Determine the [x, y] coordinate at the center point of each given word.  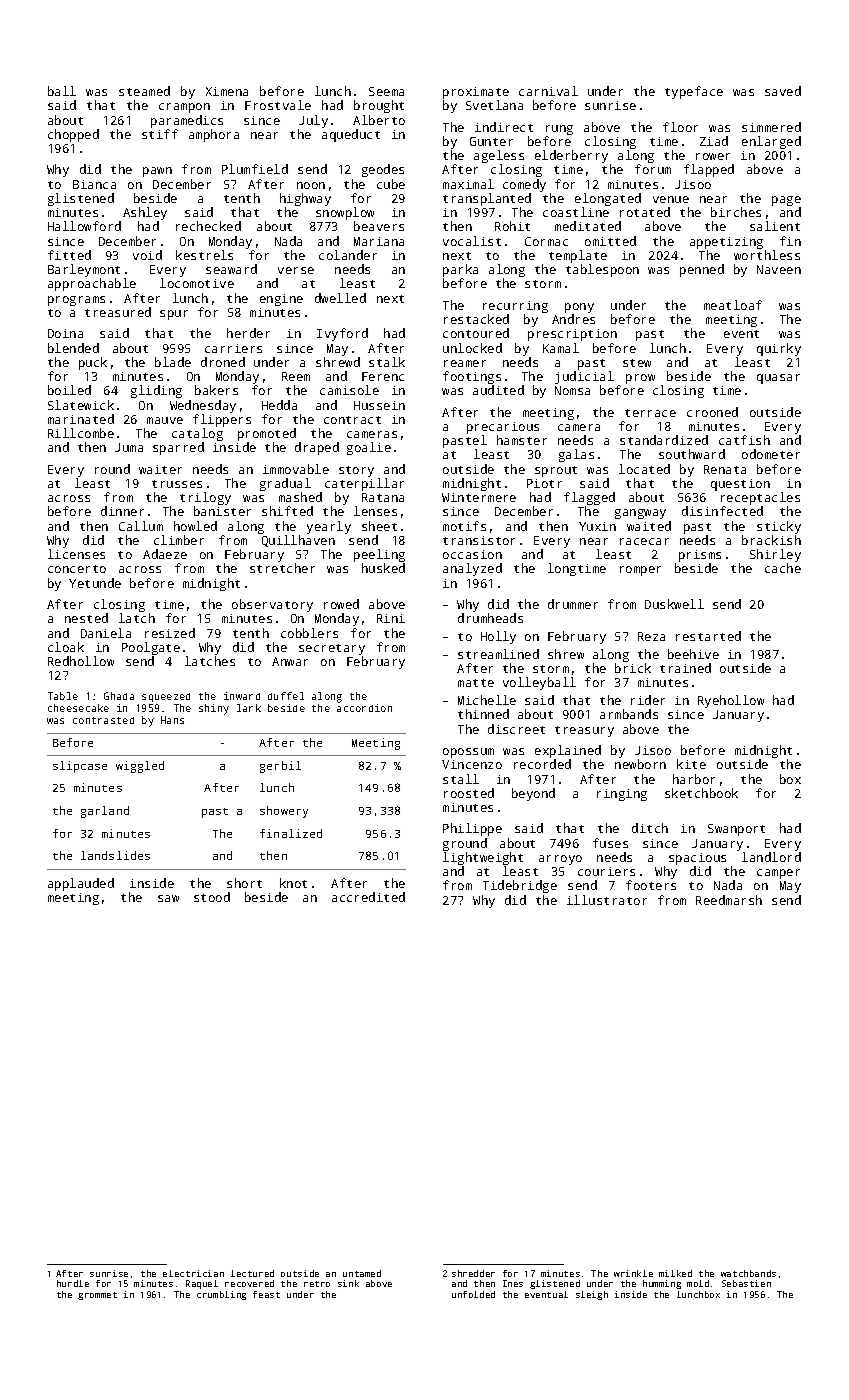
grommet [97, 1296]
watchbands [748, 1273]
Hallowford [84, 226]
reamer [465, 363]
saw [168, 898]
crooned [712, 412]
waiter [160, 469]
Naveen [779, 269]
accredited [368, 897]
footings [472, 377]
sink [348, 1283]
